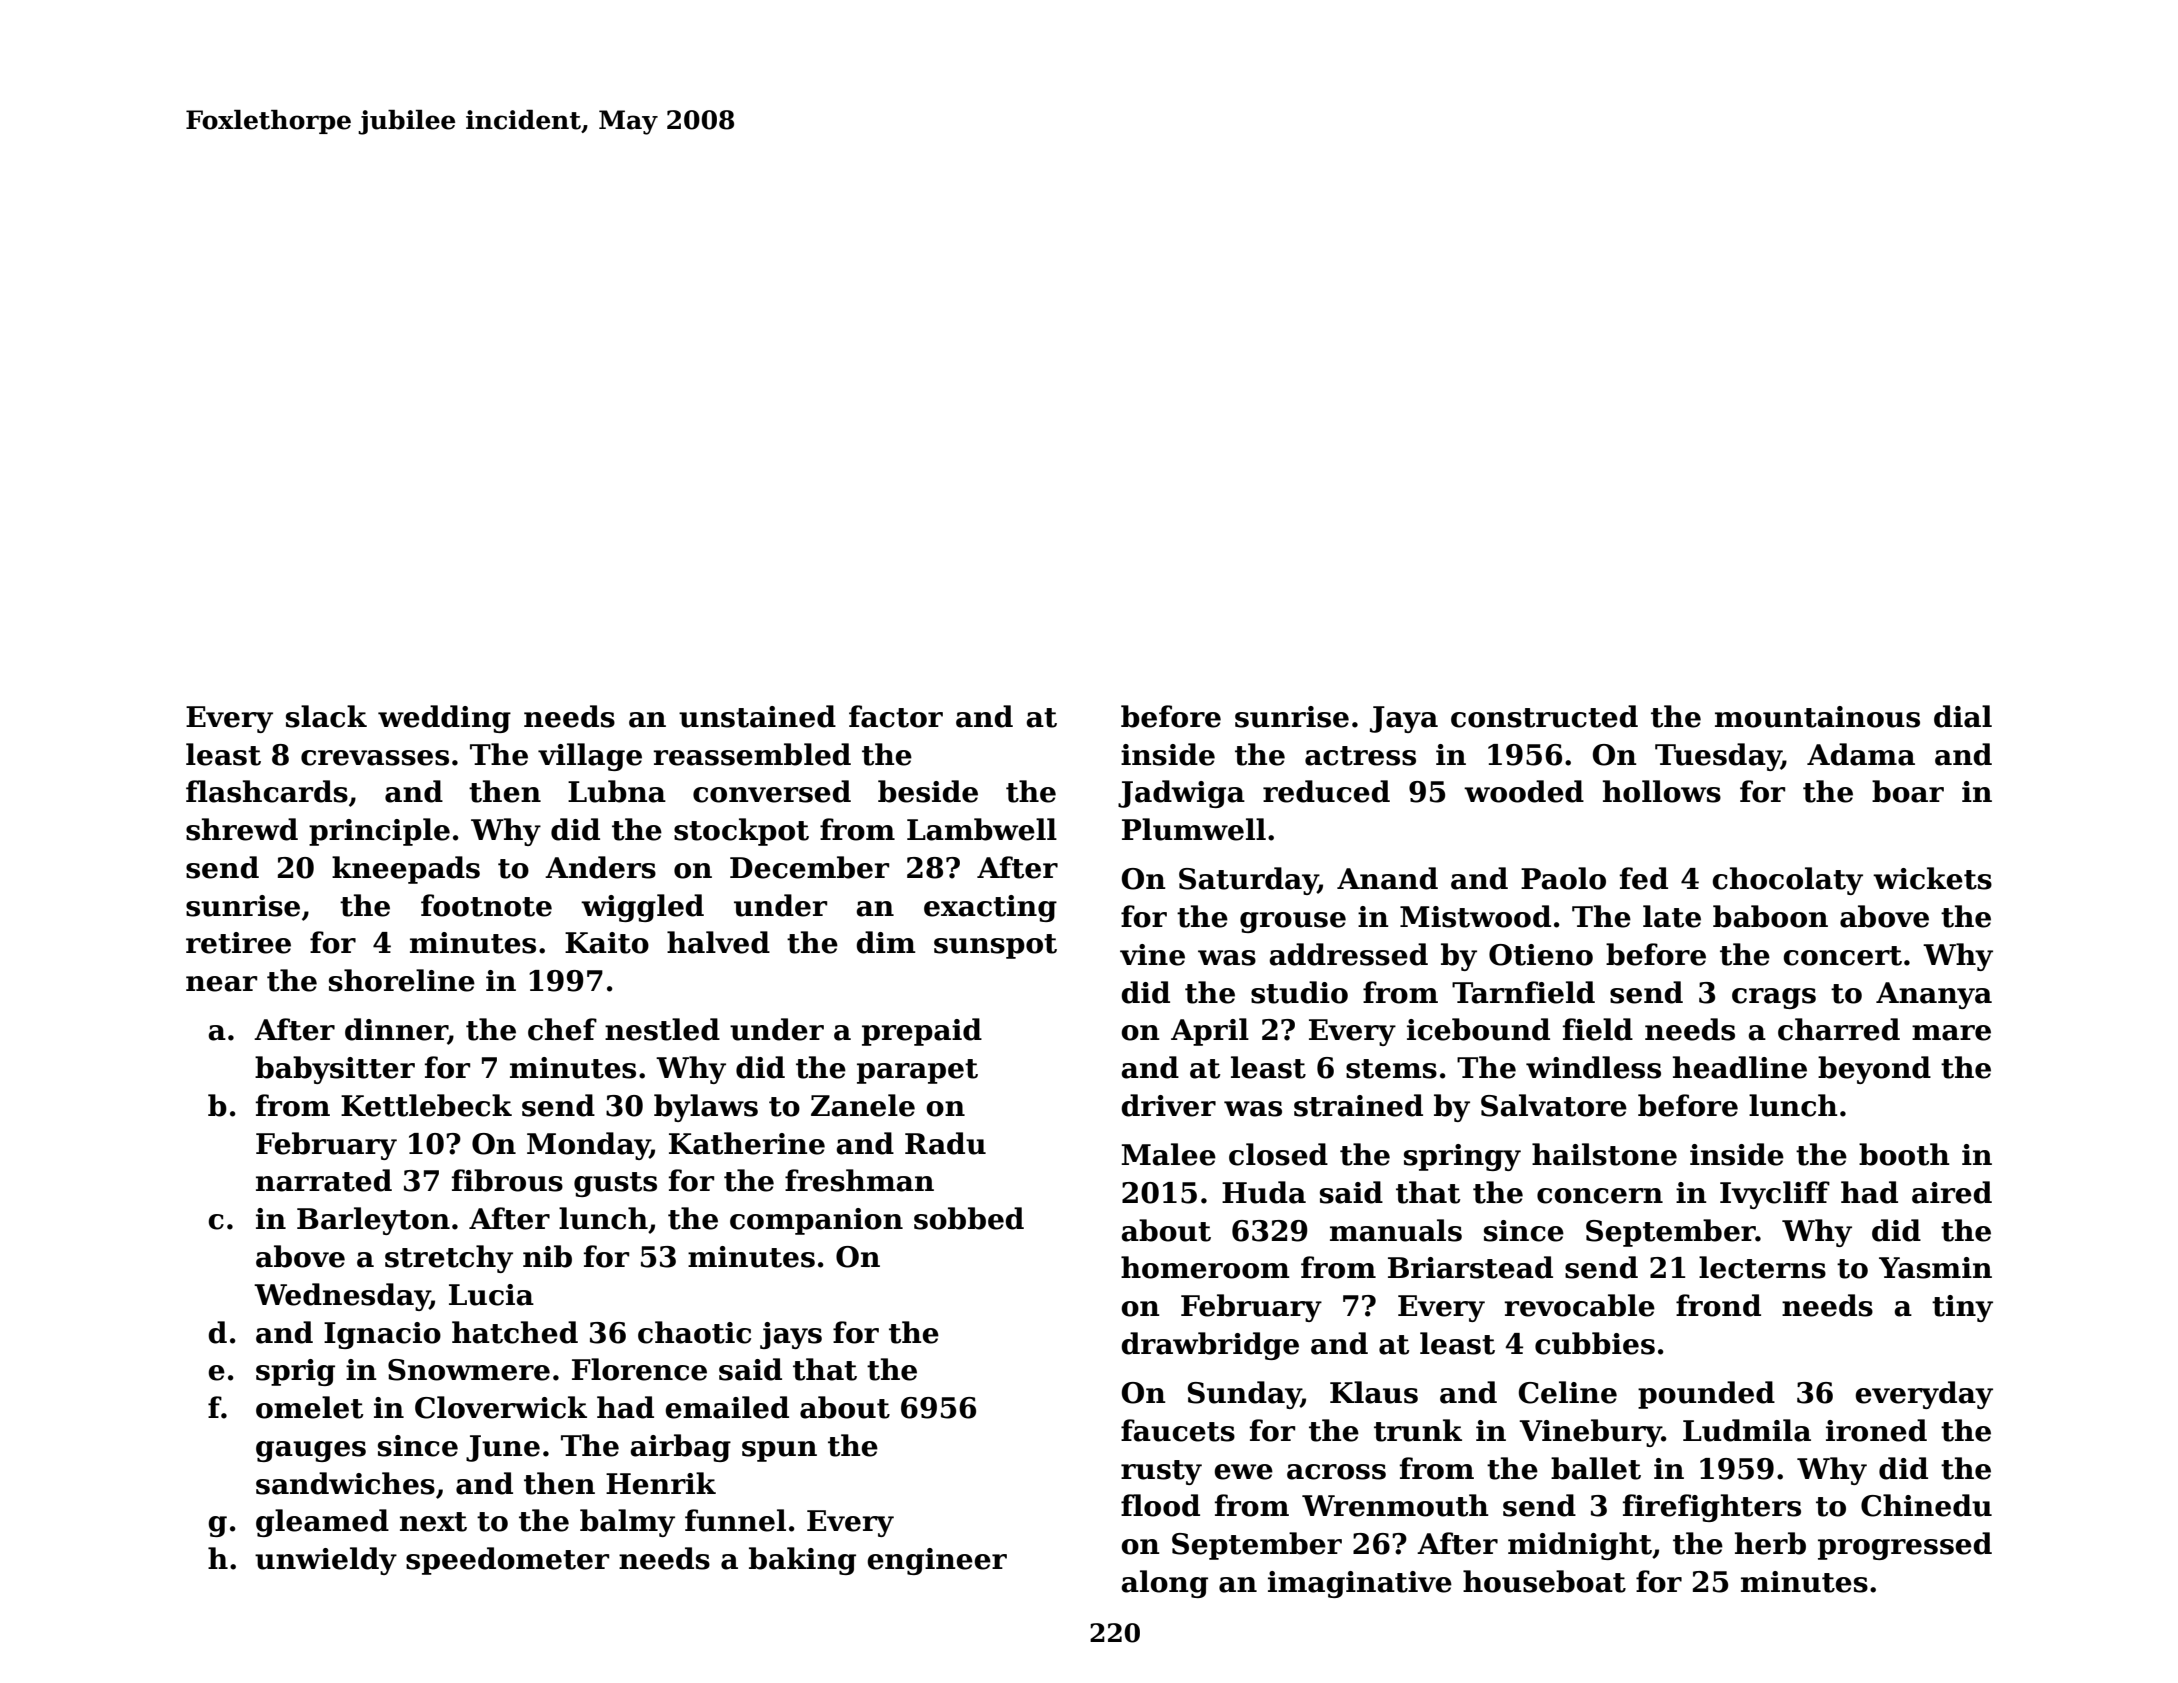 The image size is (2178, 1683). What do you see at coordinates (791, 1335) in the document?
I see `jays` at bounding box center [791, 1335].
